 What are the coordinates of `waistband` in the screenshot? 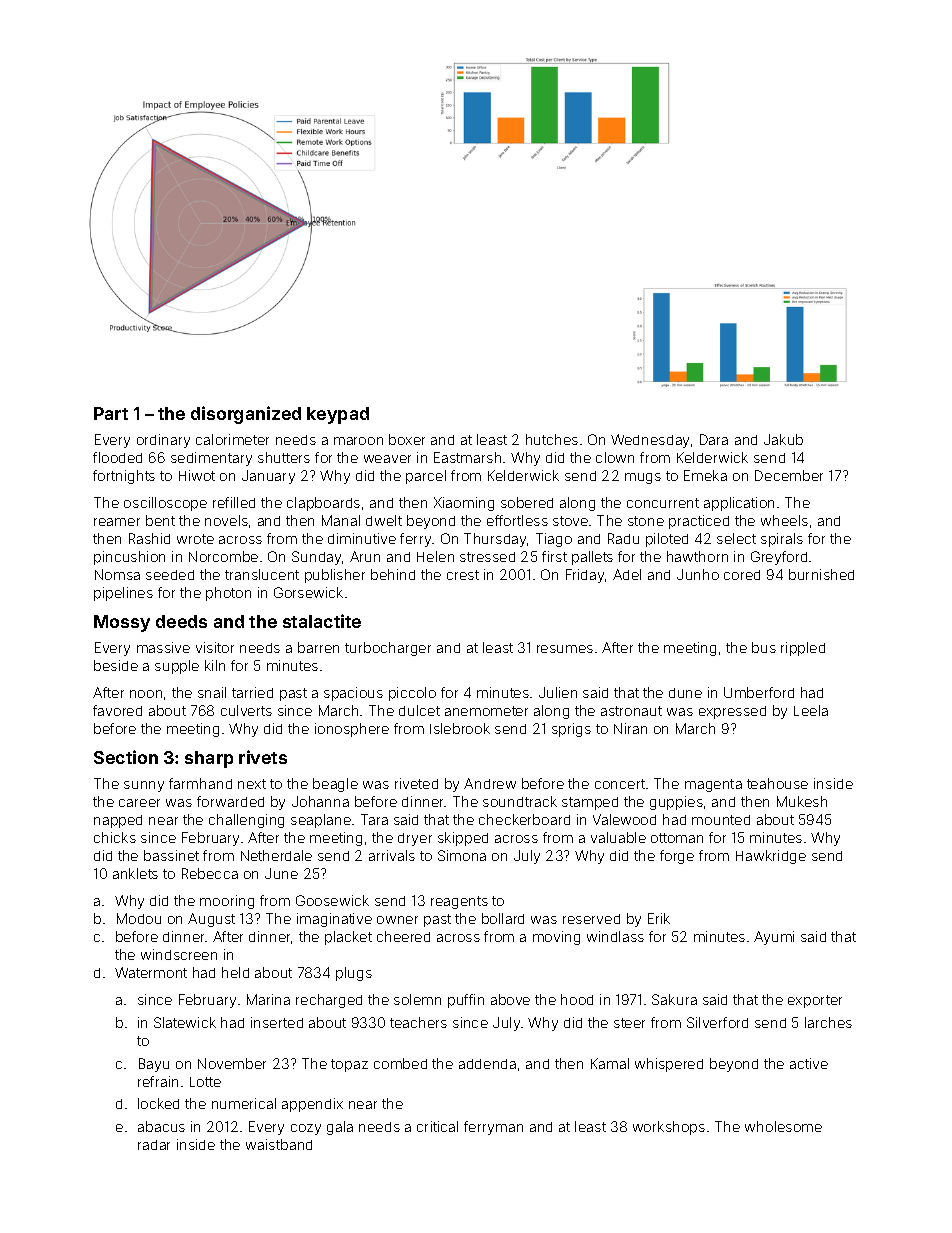 It's located at (279, 1144).
